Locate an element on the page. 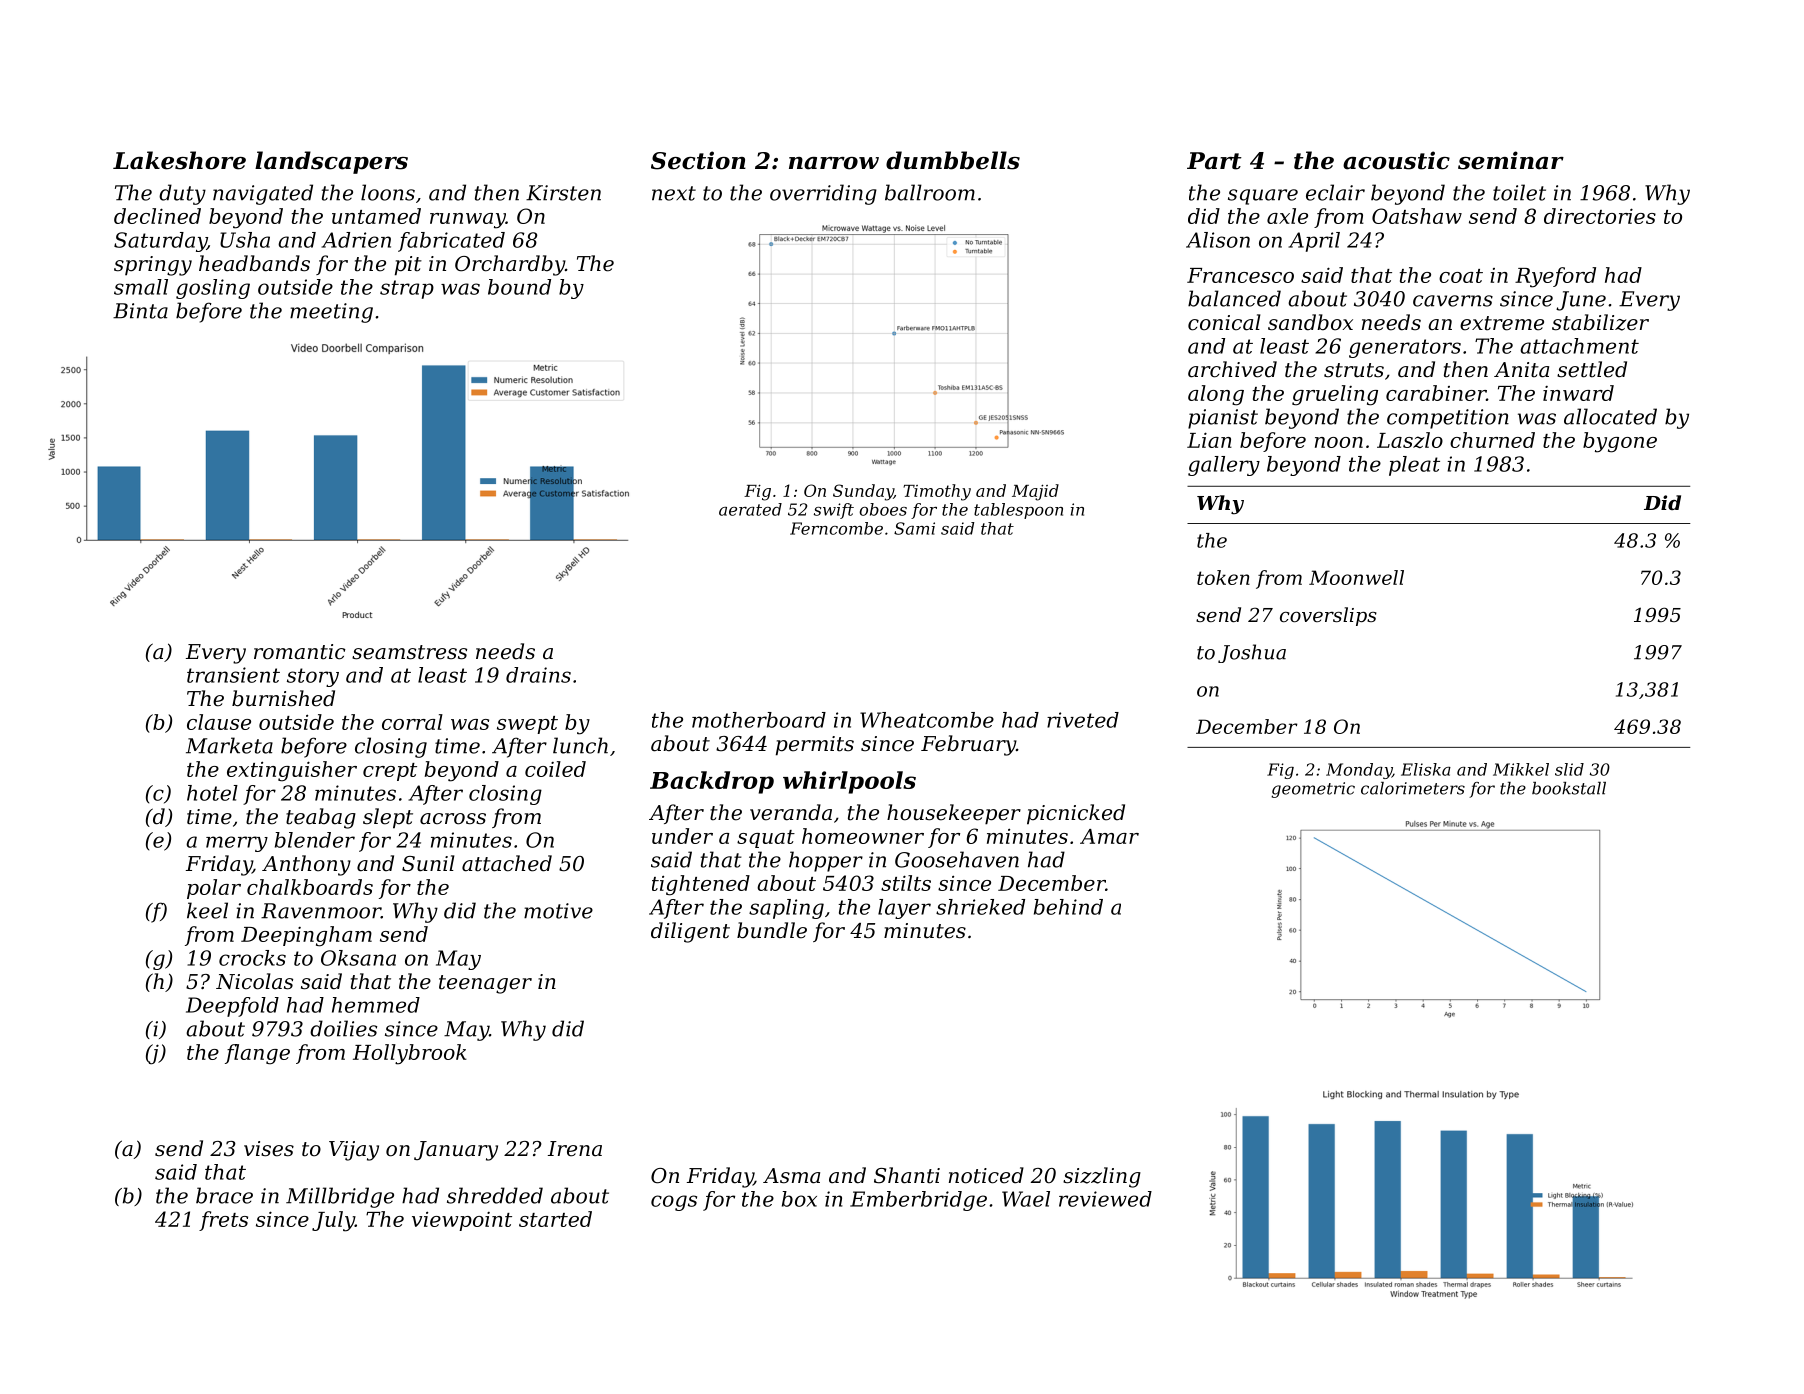 The image size is (1804, 1394). ballroom is located at coordinates (930, 192).
